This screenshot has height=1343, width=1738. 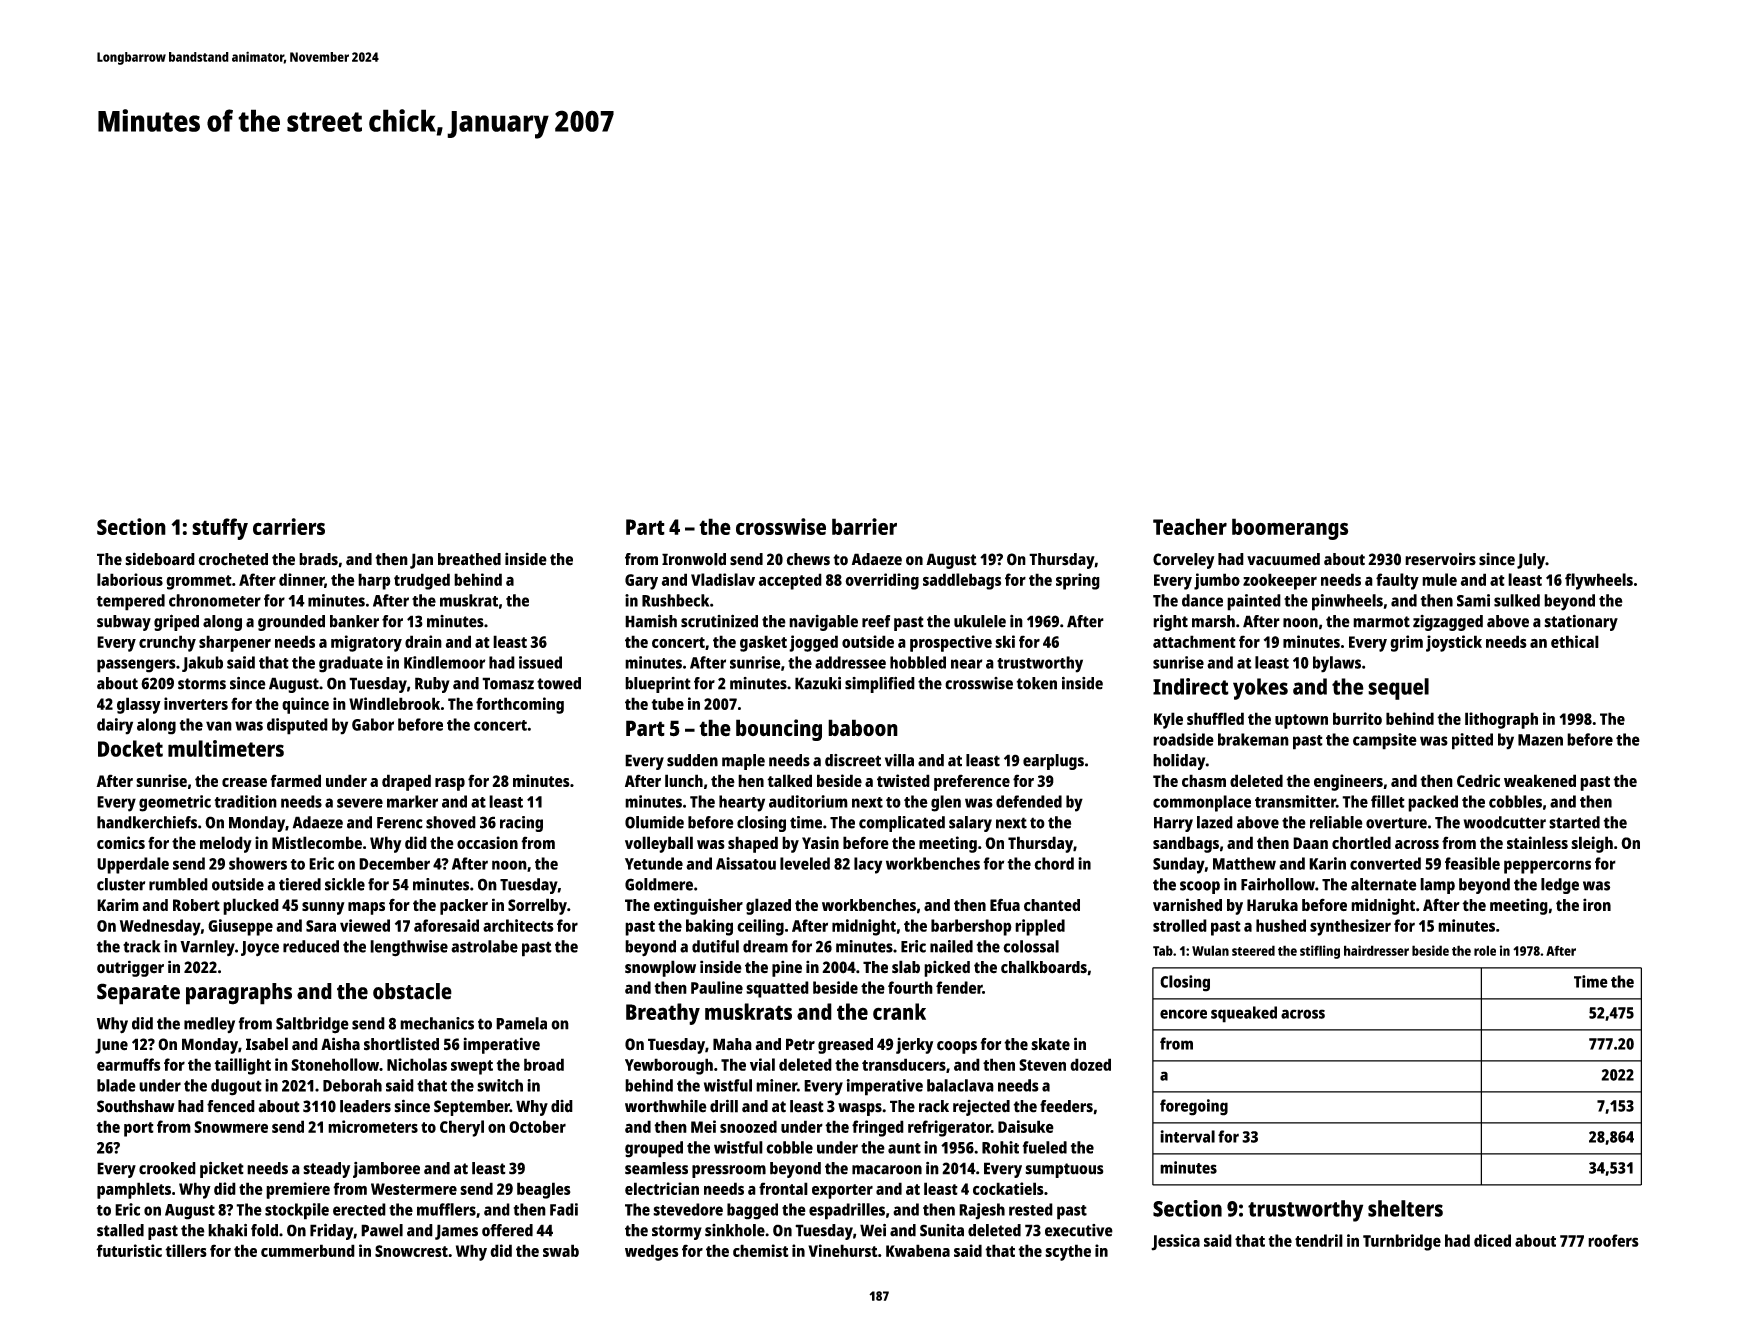 What do you see at coordinates (129, 1250) in the screenshot?
I see `futuristic` at bounding box center [129, 1250].
